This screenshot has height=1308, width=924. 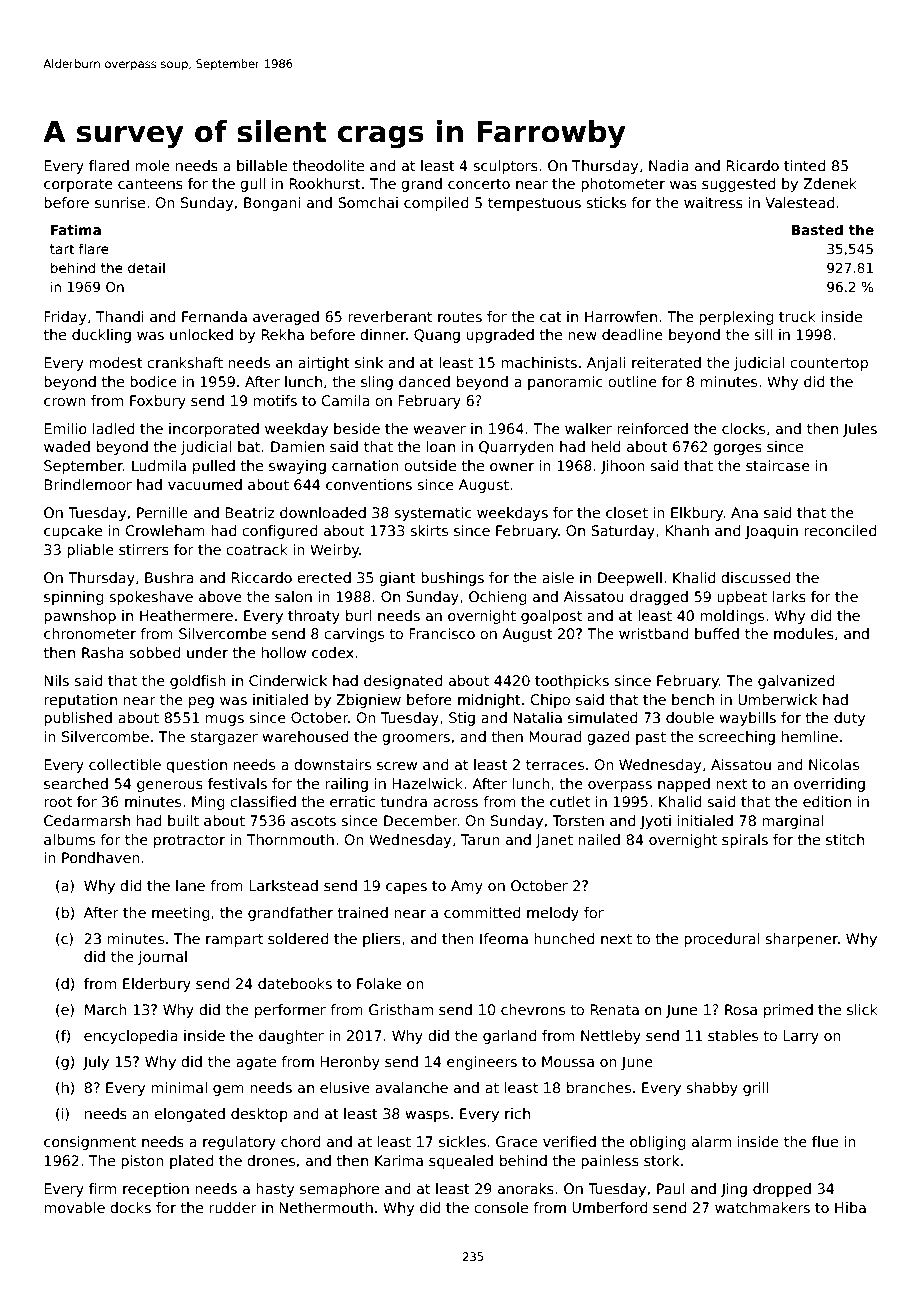 What do you see at coordinates (153, 165) in the screenshot?
I see `mole` at bounding box center [153, 165].
